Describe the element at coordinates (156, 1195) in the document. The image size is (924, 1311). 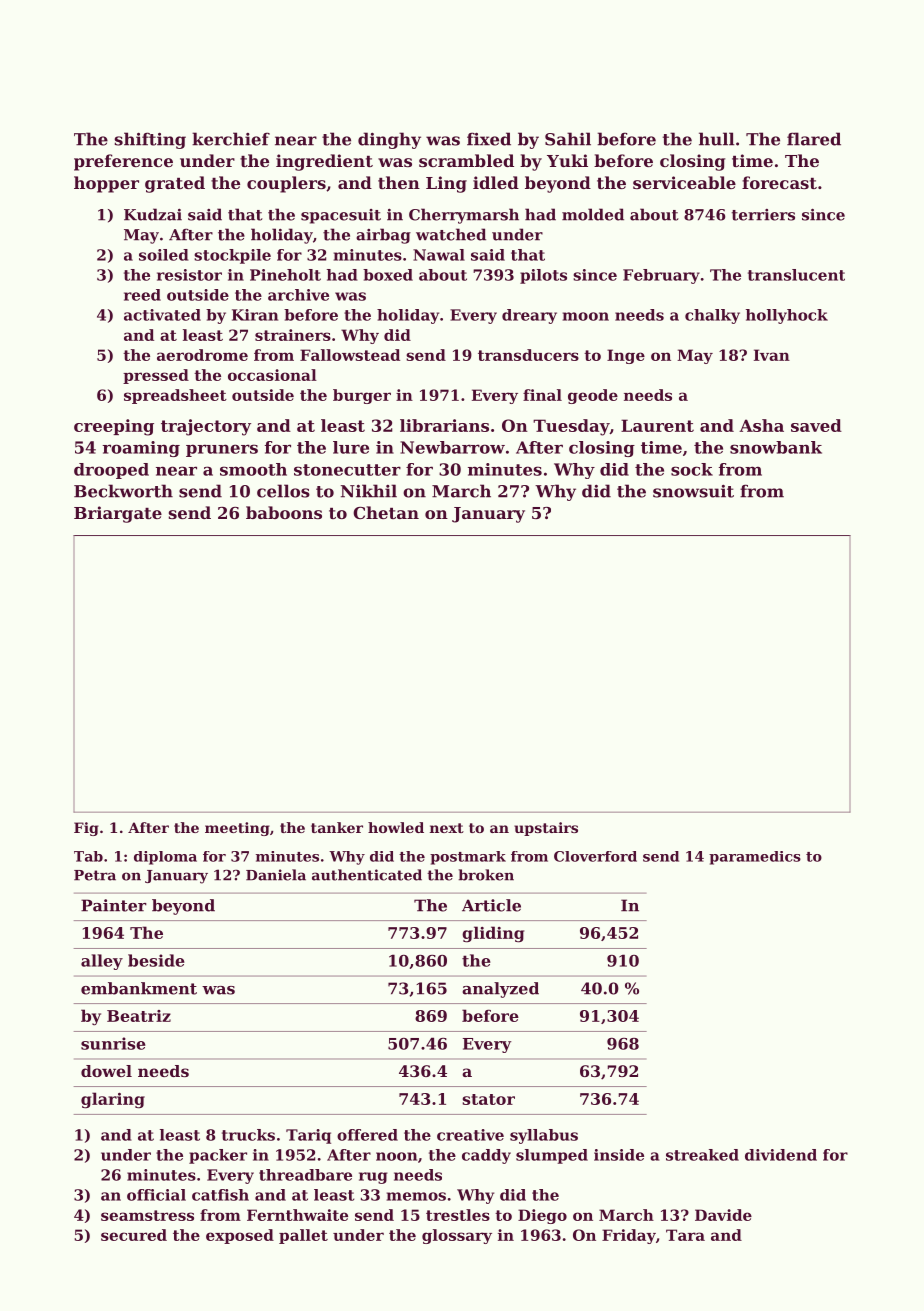
I see `official` at that location.
